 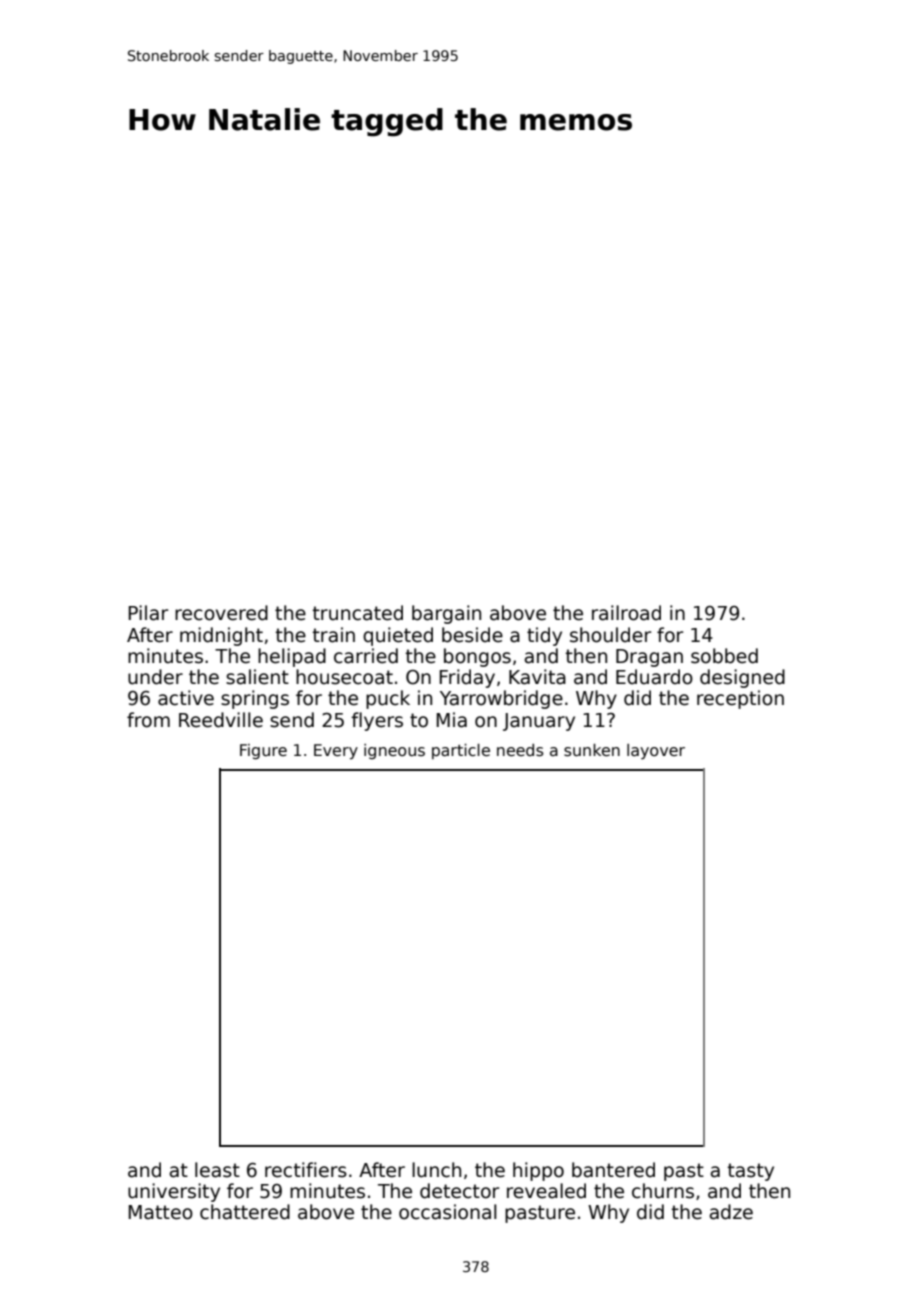 What do you see at coordinates (613, 1170) in the document?
I see `bantered` at bounding box center [613, 1170].
